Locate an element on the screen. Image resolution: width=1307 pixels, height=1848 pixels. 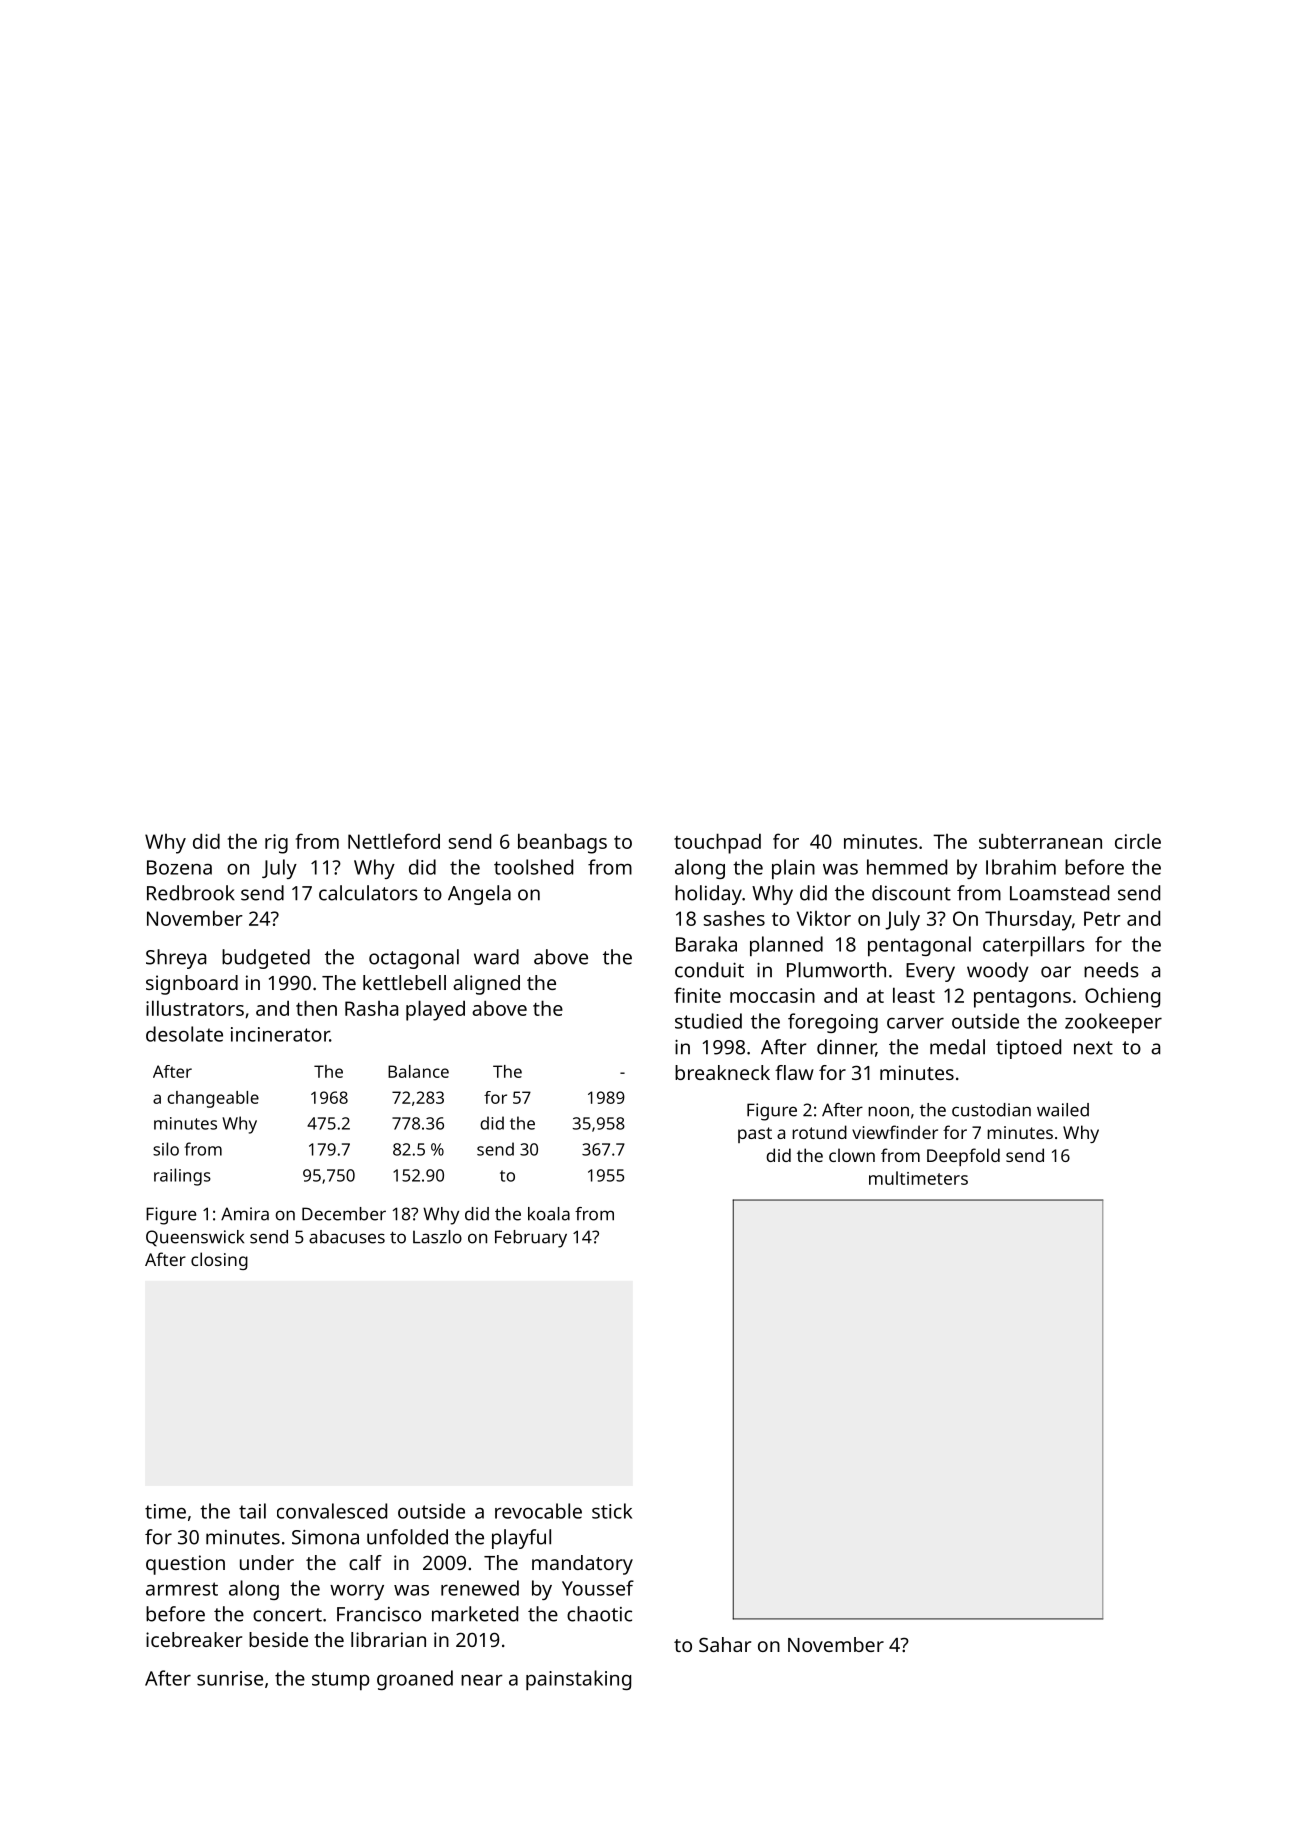
closing is located at coordinates (219, 1261).
